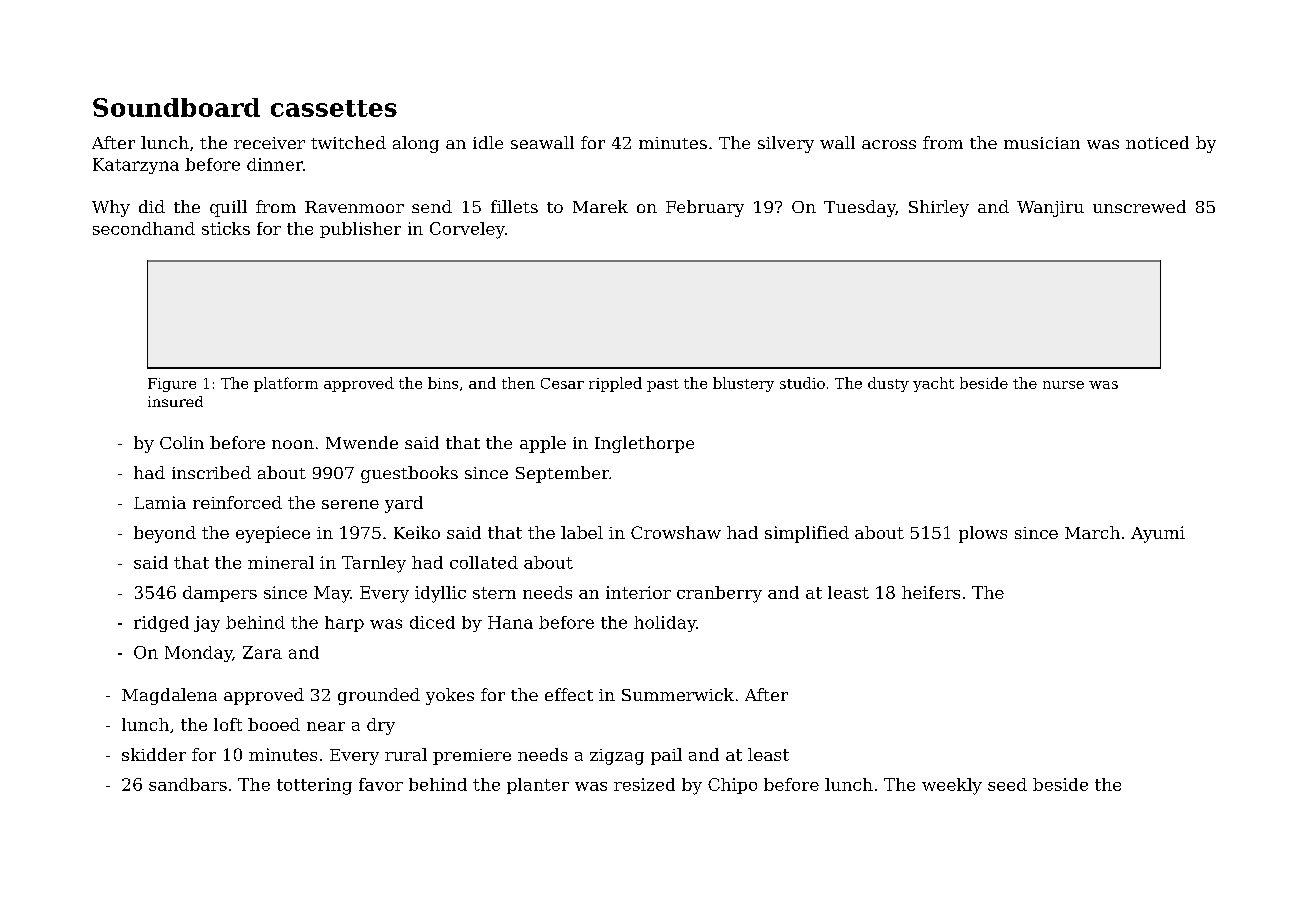 The width and height of the page is (1308, 924). Describe the element at coordinates (154, 754) in the page. I see `skidder` at that location.
